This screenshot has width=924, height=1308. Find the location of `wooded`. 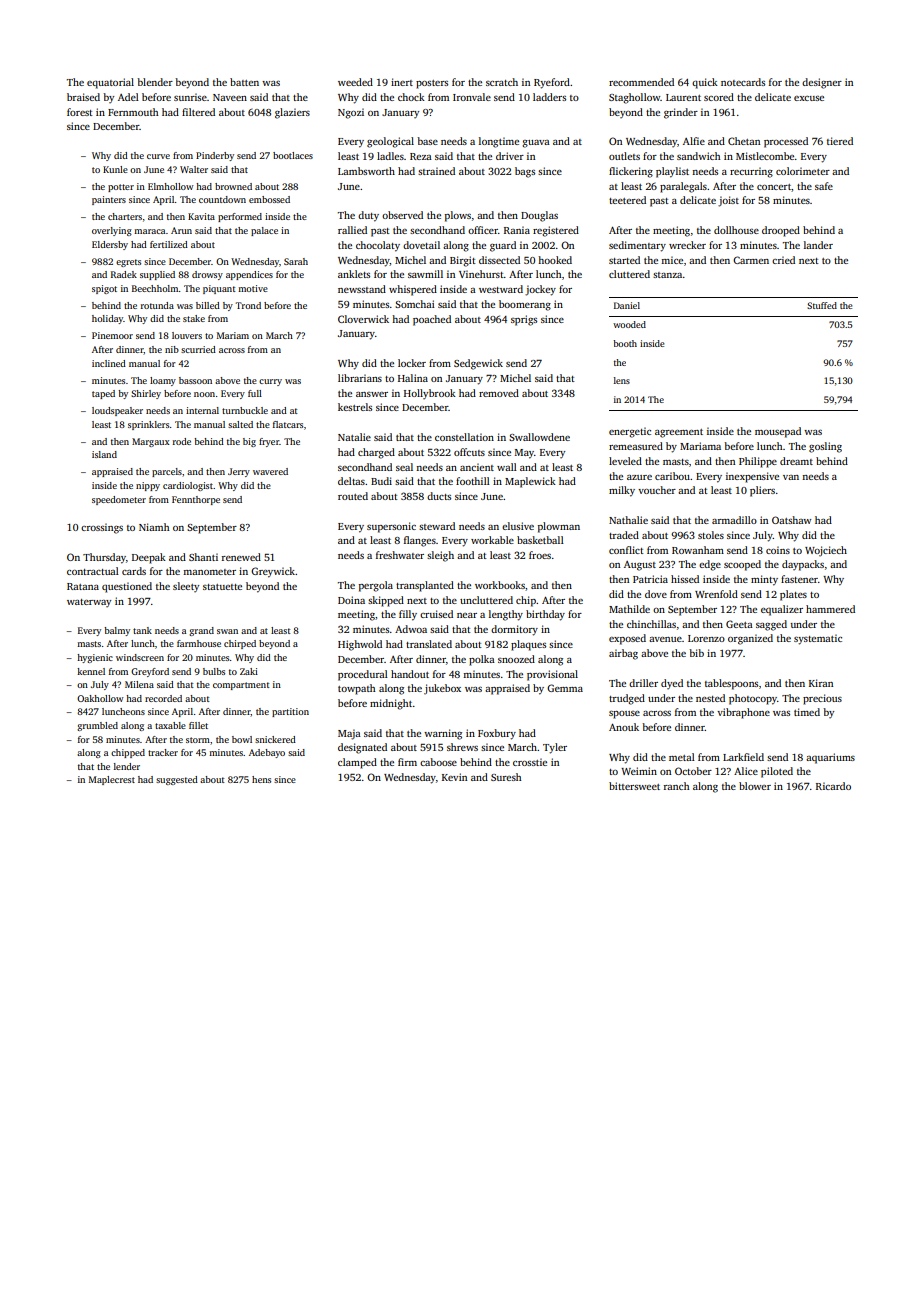

wooded is located at coordinates (629, 324).
